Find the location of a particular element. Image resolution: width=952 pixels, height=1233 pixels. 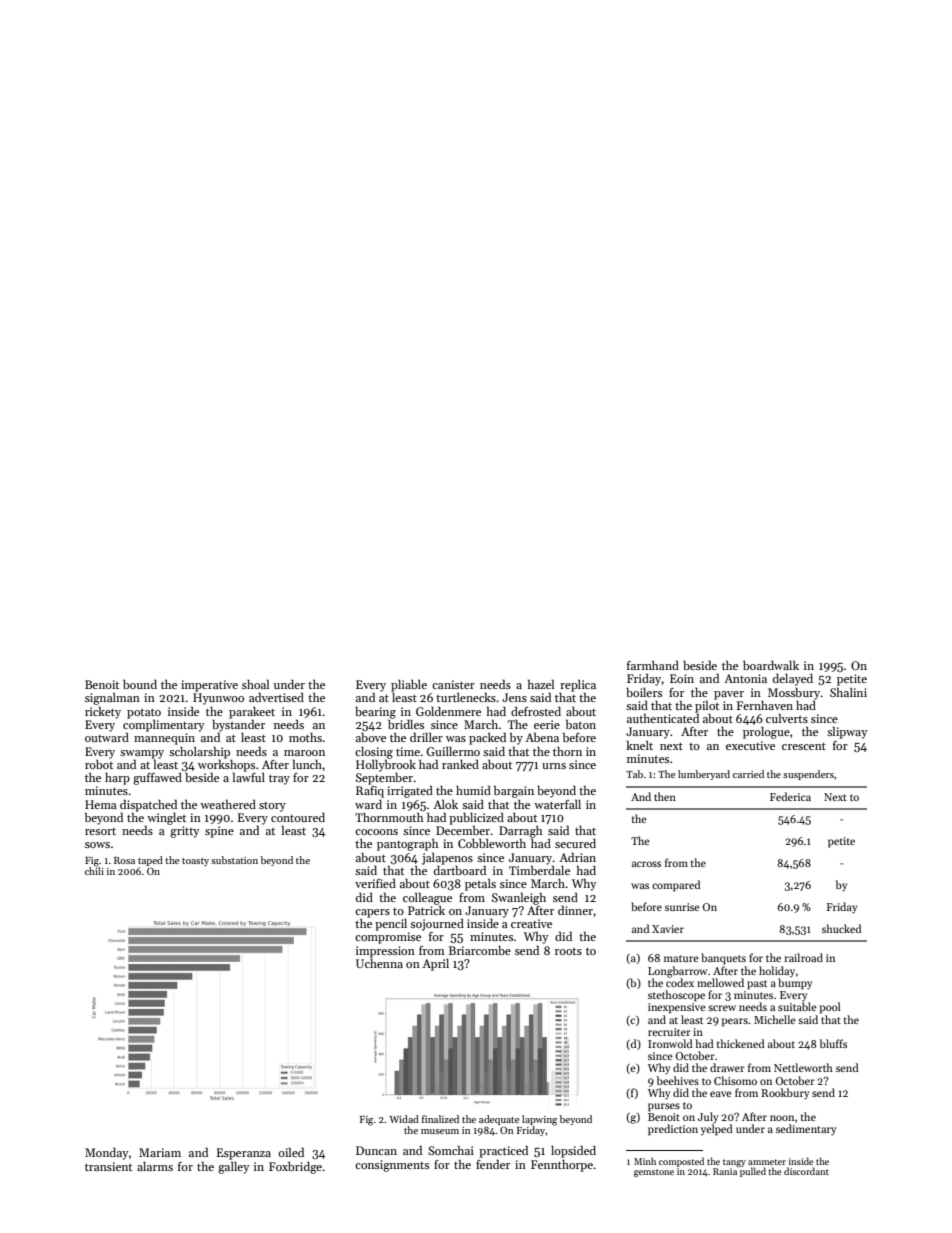

Ironwold is located at coordinates (670, 1043).
